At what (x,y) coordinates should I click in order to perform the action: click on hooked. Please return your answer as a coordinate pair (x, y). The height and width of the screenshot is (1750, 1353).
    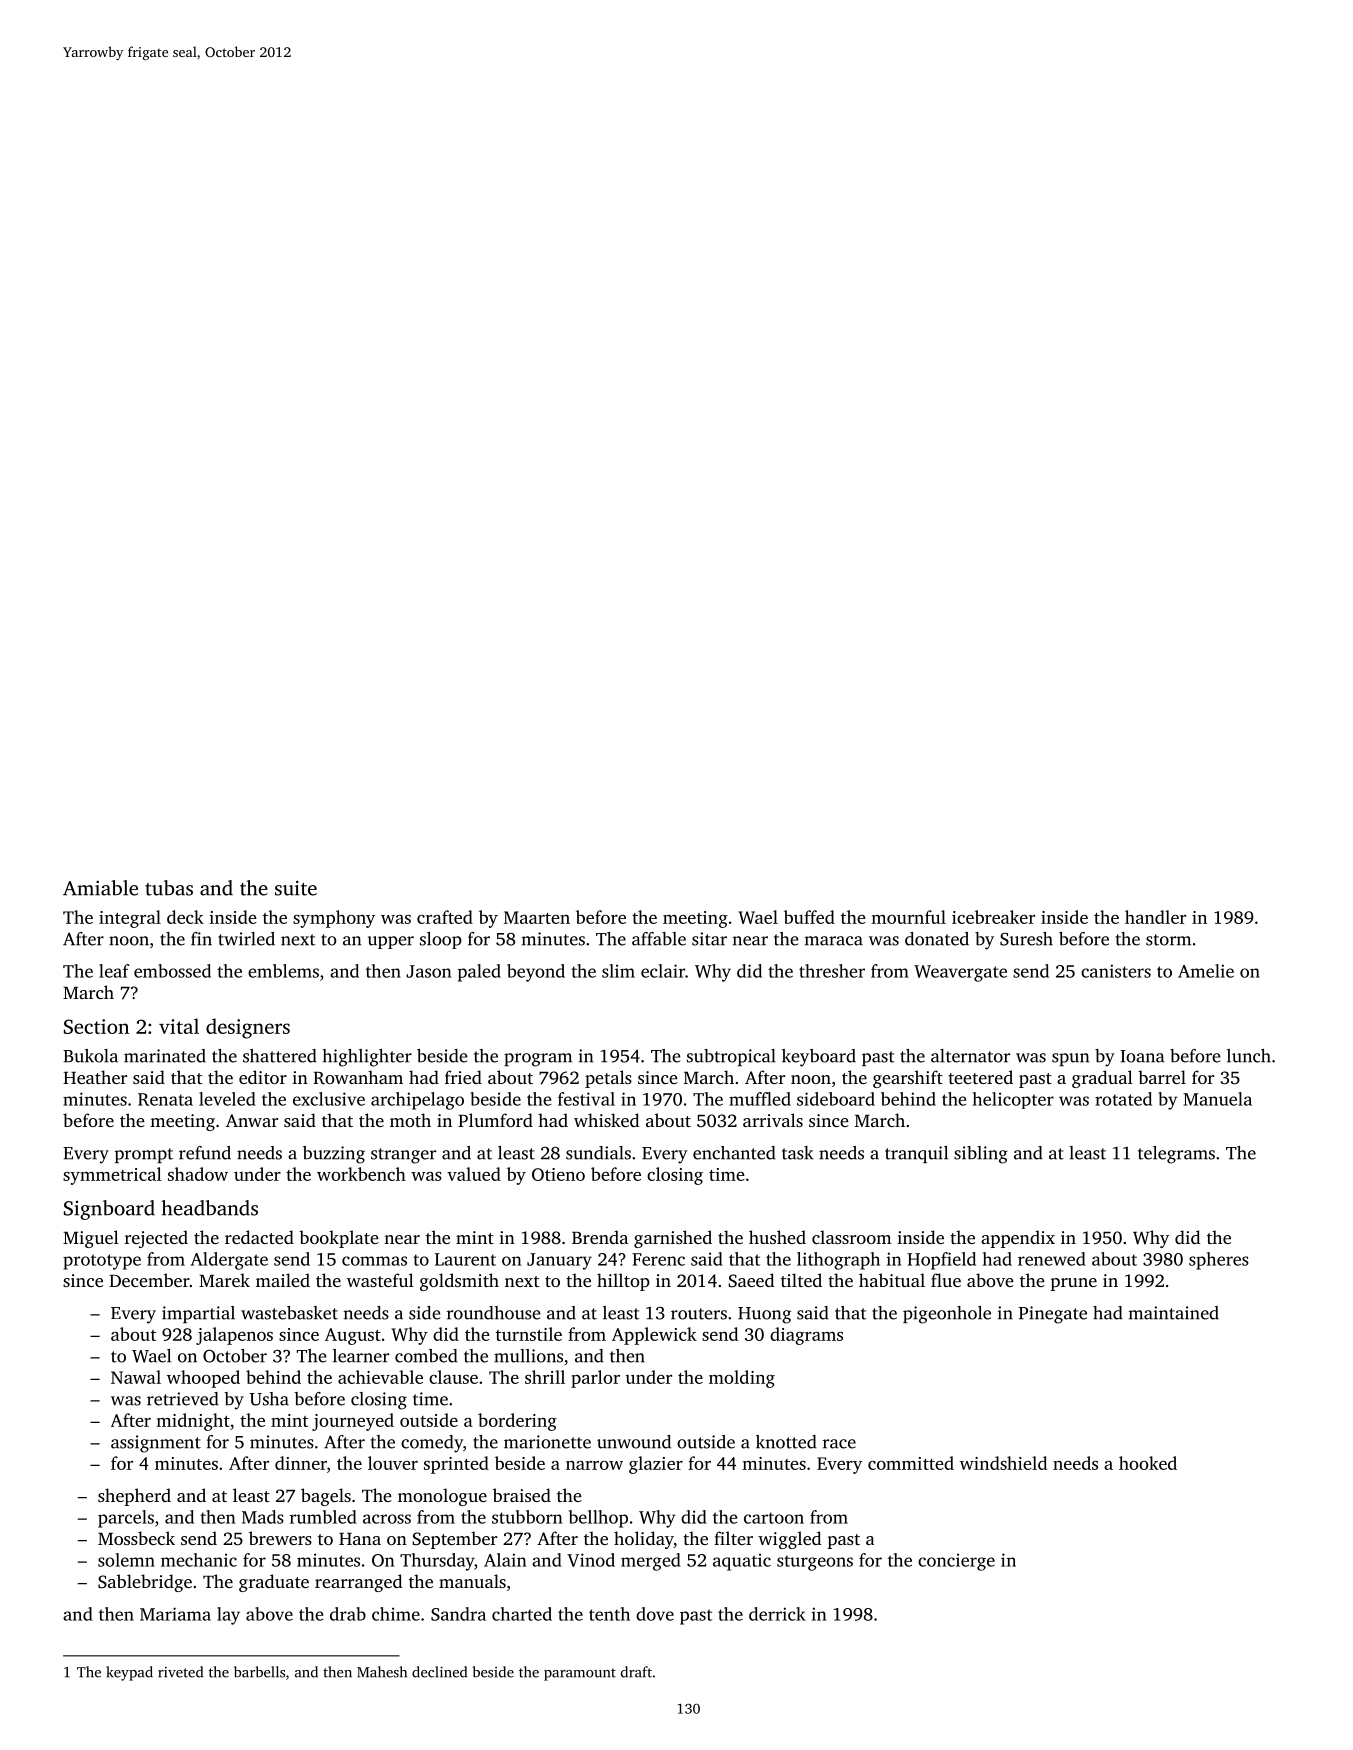
    Looking at the image, I should click on (1148, 1463).
